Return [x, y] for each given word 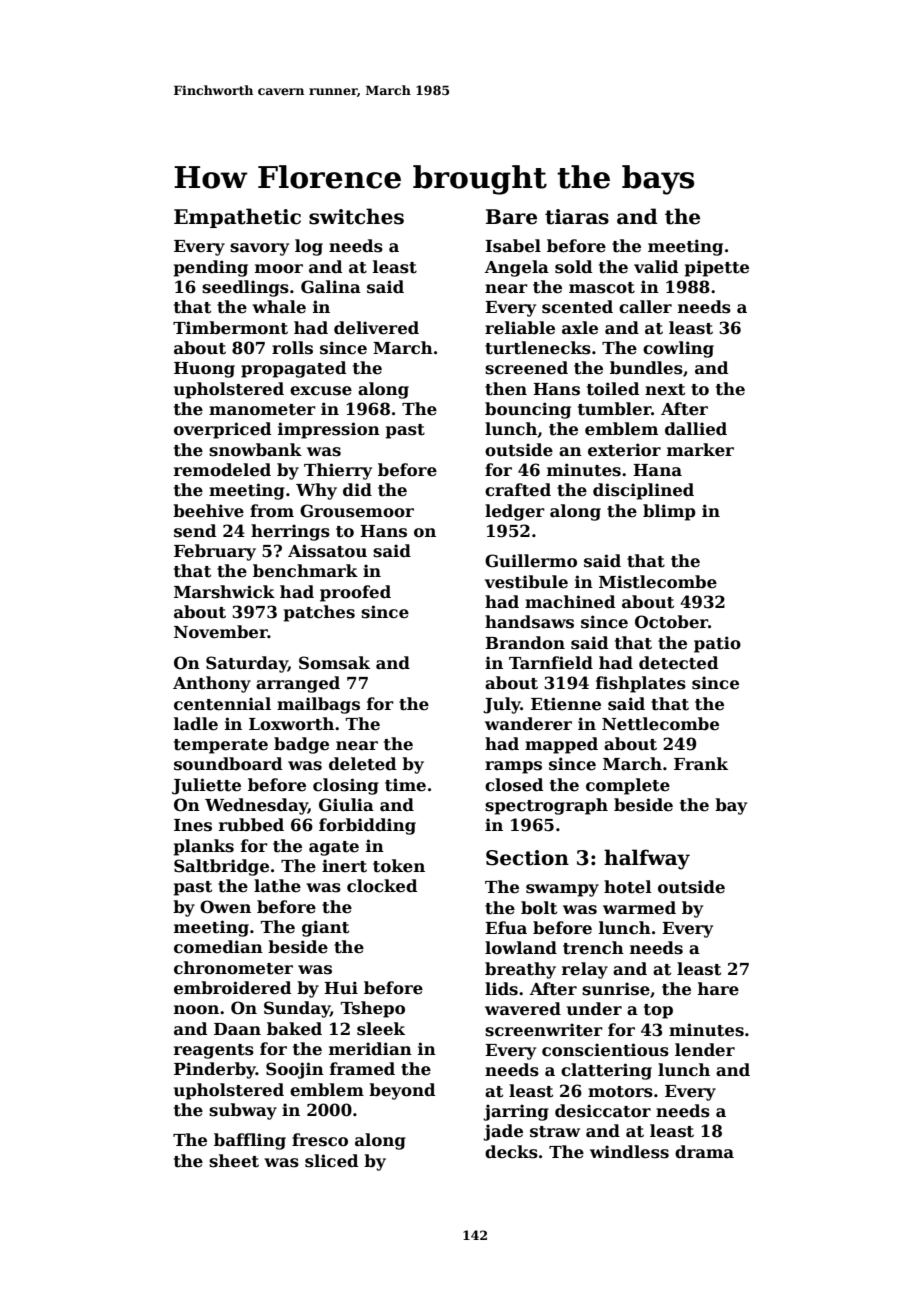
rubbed [251, 825]
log [309, 247]
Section [527, 858]
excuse [321, 391]
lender [705, 1050]
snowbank [255, 450]
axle [580, 328]
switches [356, 216]
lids [501, 989]
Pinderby [215, 1070]
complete [628, 786]
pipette [717, 268]
